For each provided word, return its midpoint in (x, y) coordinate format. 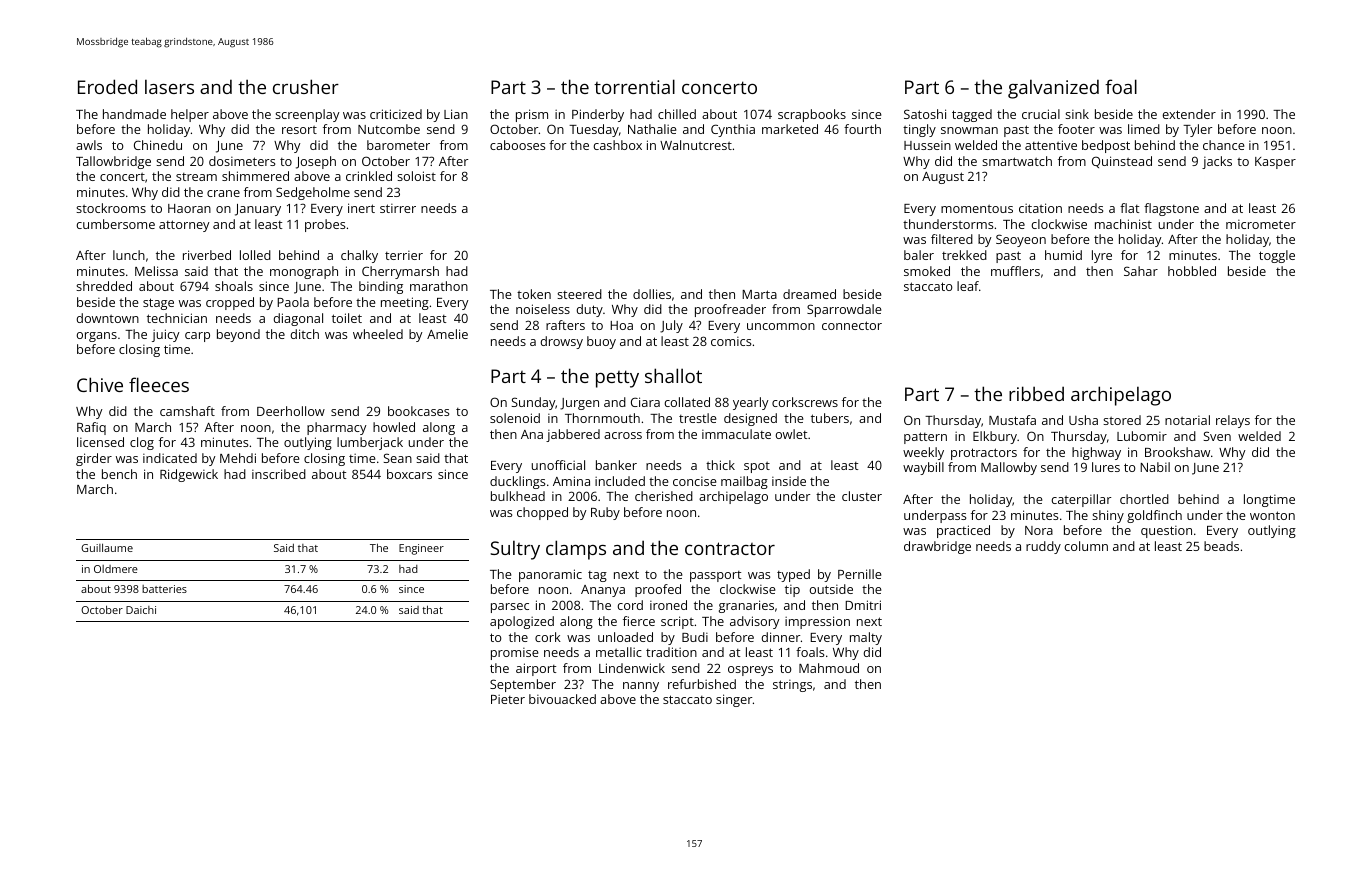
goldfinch (1154, 516)
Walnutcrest (696, 145)
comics (731, 341)
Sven (1217, 436)
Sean (398, 458)
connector (852, 325)
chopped (542, 513)
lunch (129, 255)
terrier (404, 255)
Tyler (1197, 130)
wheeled (378, 334)
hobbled (1192, 271)
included (620, 481)
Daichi (141, 610)
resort (299, 130)
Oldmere (116, 569)
